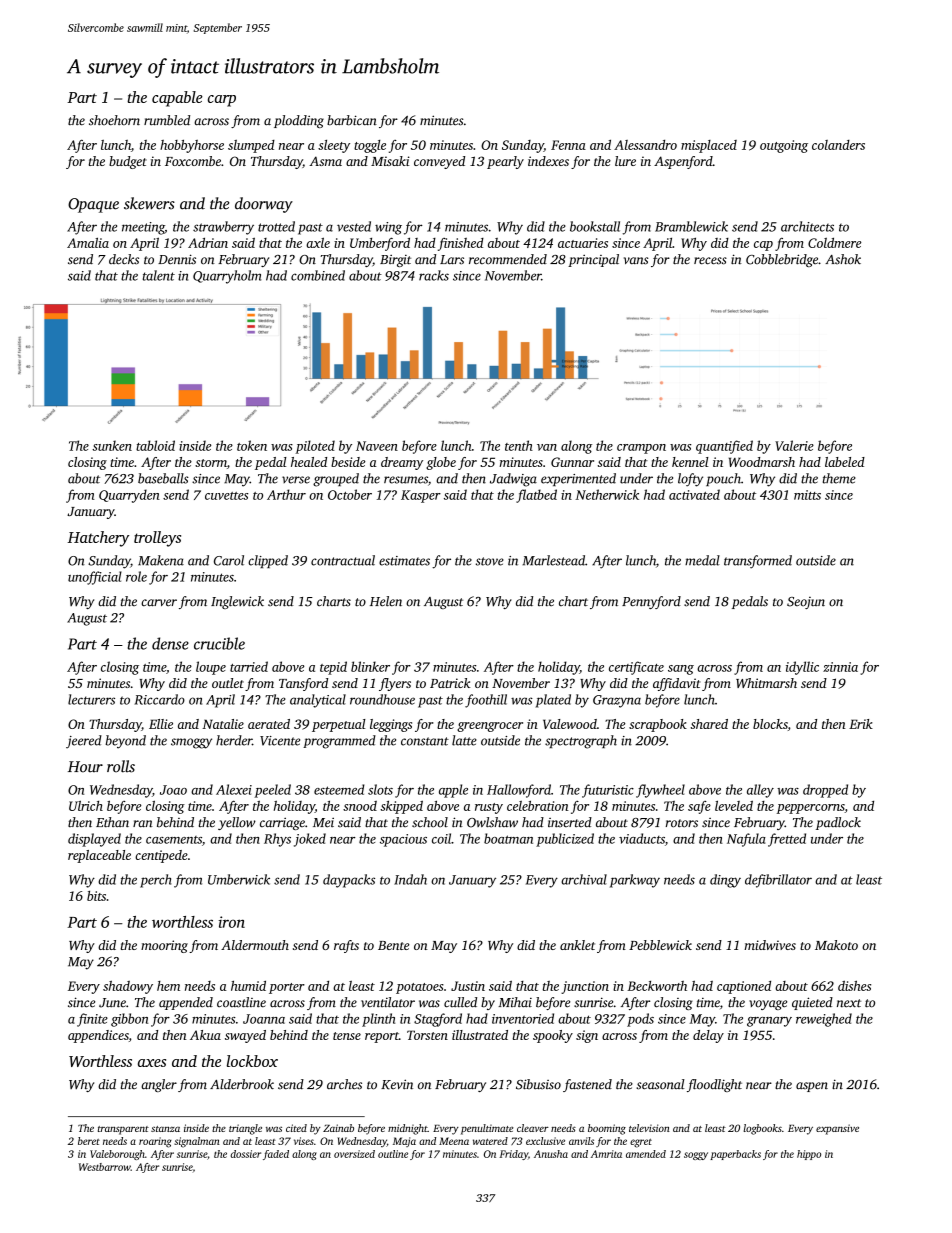  I want to click on latte, so click(464, 740).
